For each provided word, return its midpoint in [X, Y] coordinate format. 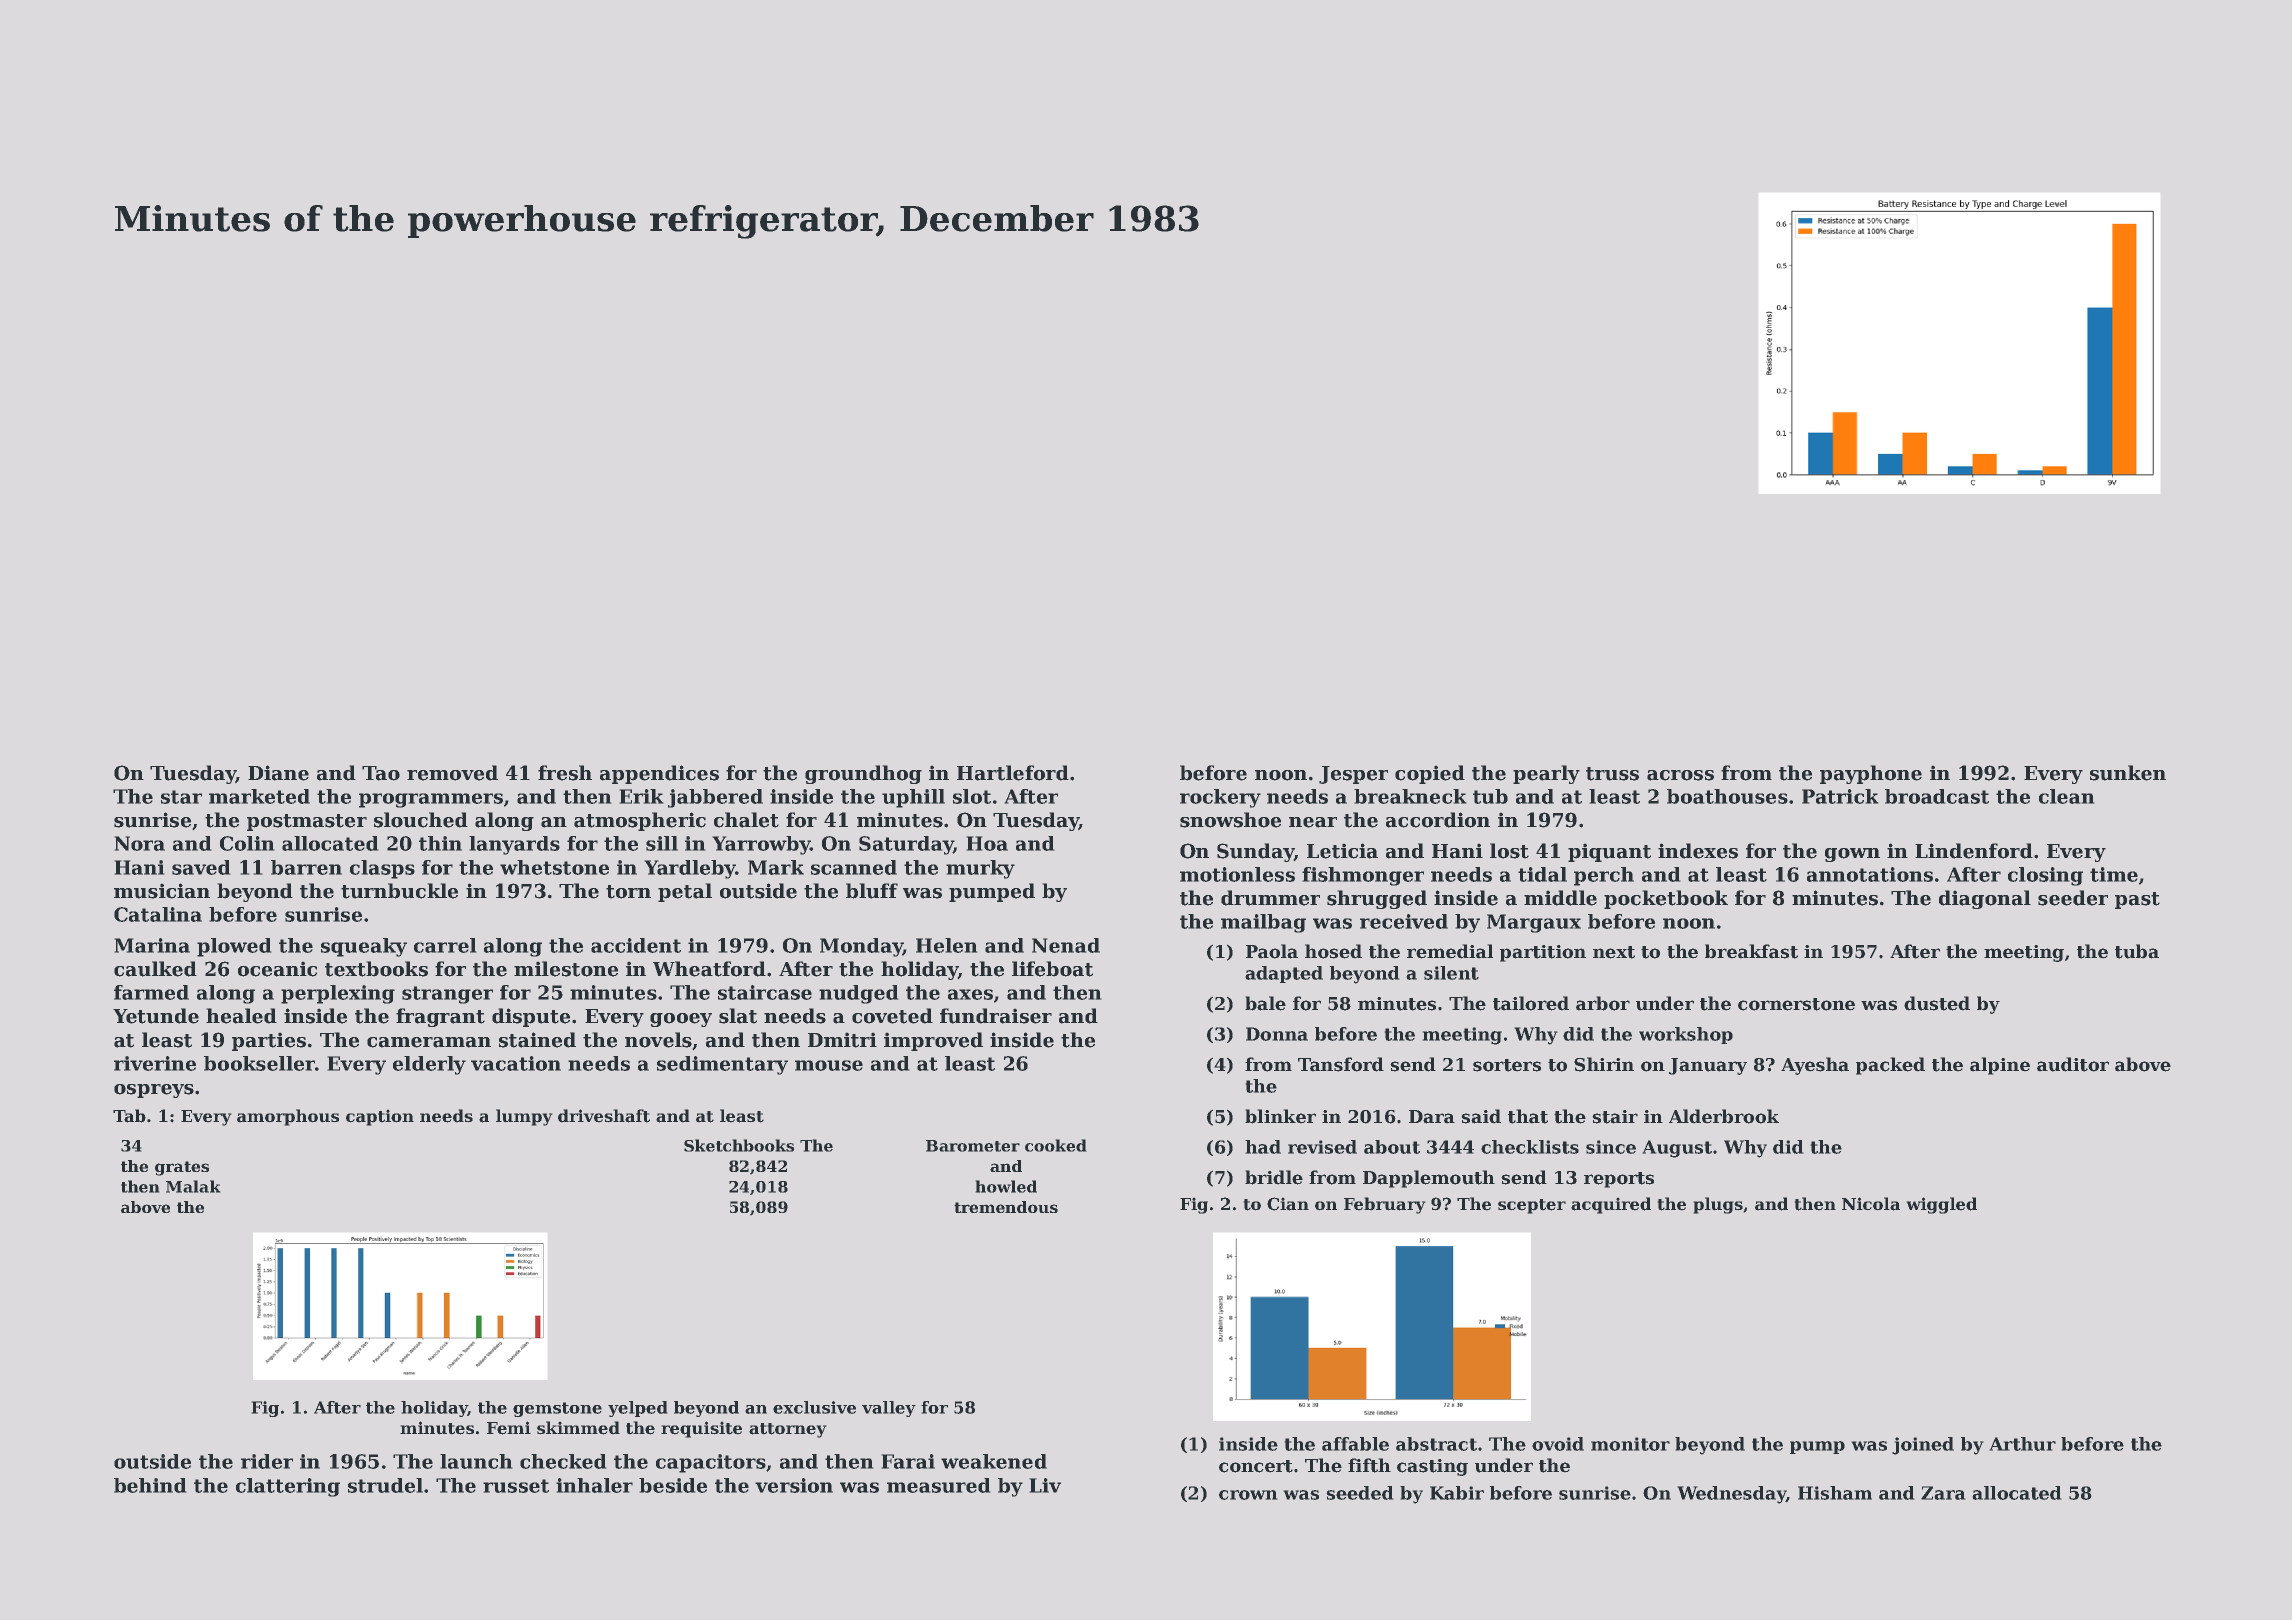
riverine [155, 1063]
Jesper [1353, 775]
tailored [1531, 1003]
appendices [659, 774]
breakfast [1751, 951]
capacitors [711, 1463]
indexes [1698, 851]
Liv [1045, 1485]
